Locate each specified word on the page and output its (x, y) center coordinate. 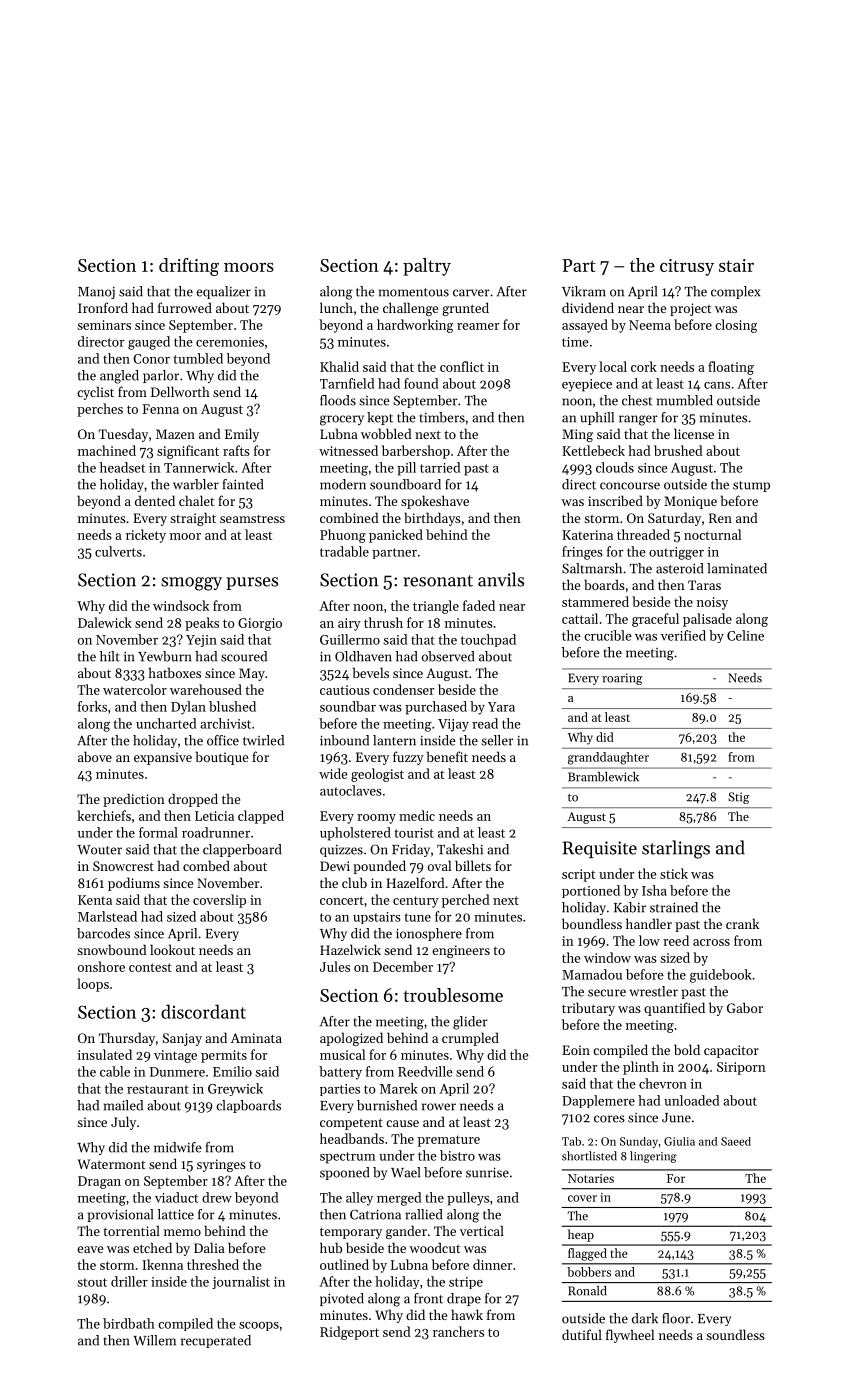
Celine (745, 635)
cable (115, 1071)
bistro (457, 1155)
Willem (154, 1340)
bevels (371, 672)
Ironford (103, 307)
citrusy (687, 267)
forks (92, 706)
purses (252, 583)
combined (349, 517)
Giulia (679, 1141)
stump (751, 486)
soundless (735, 1334)
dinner (492, 1264)
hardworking (415, 326)
